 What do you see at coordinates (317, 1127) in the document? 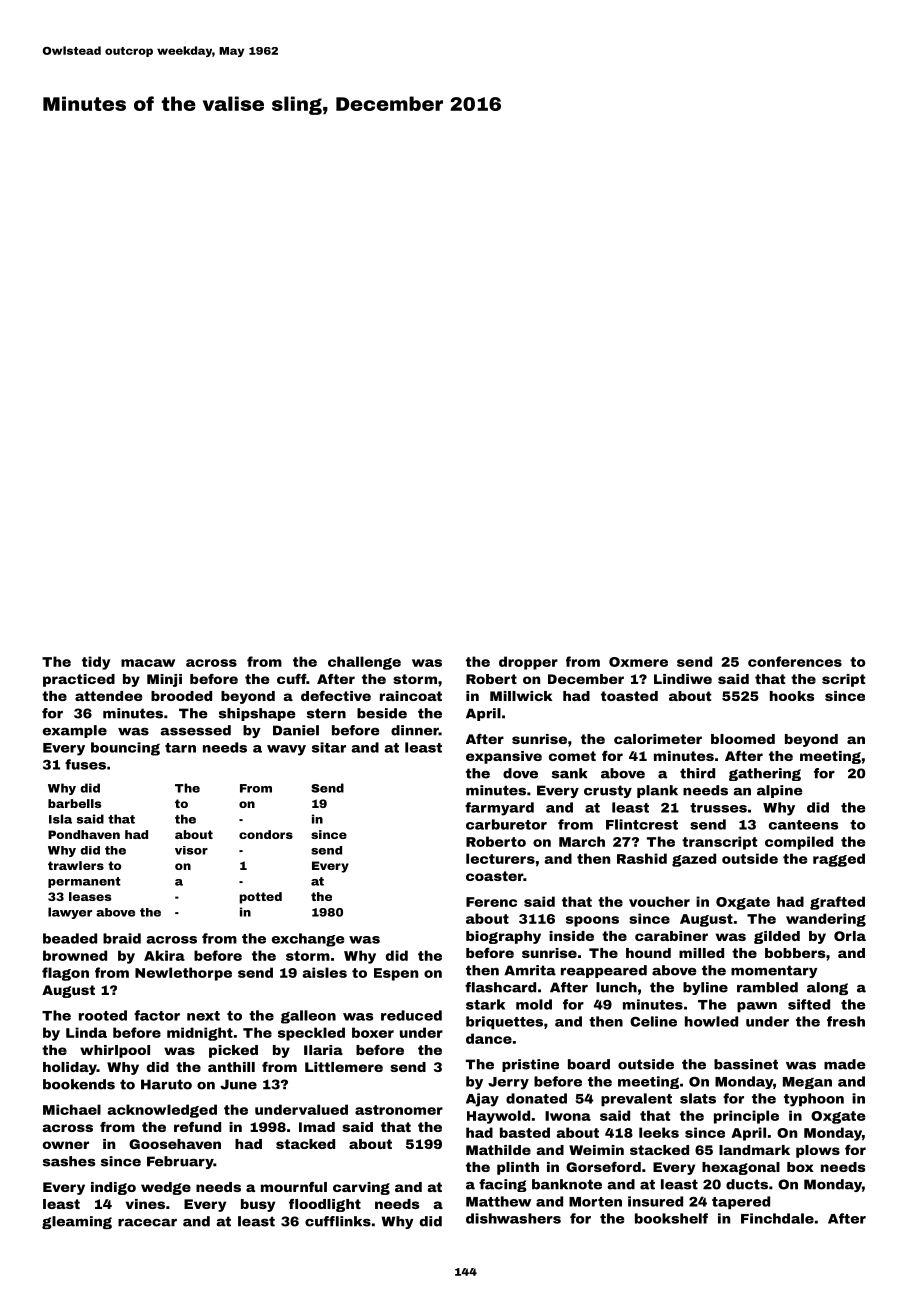
I see `Imad` at bounding box center [317, 1127].
